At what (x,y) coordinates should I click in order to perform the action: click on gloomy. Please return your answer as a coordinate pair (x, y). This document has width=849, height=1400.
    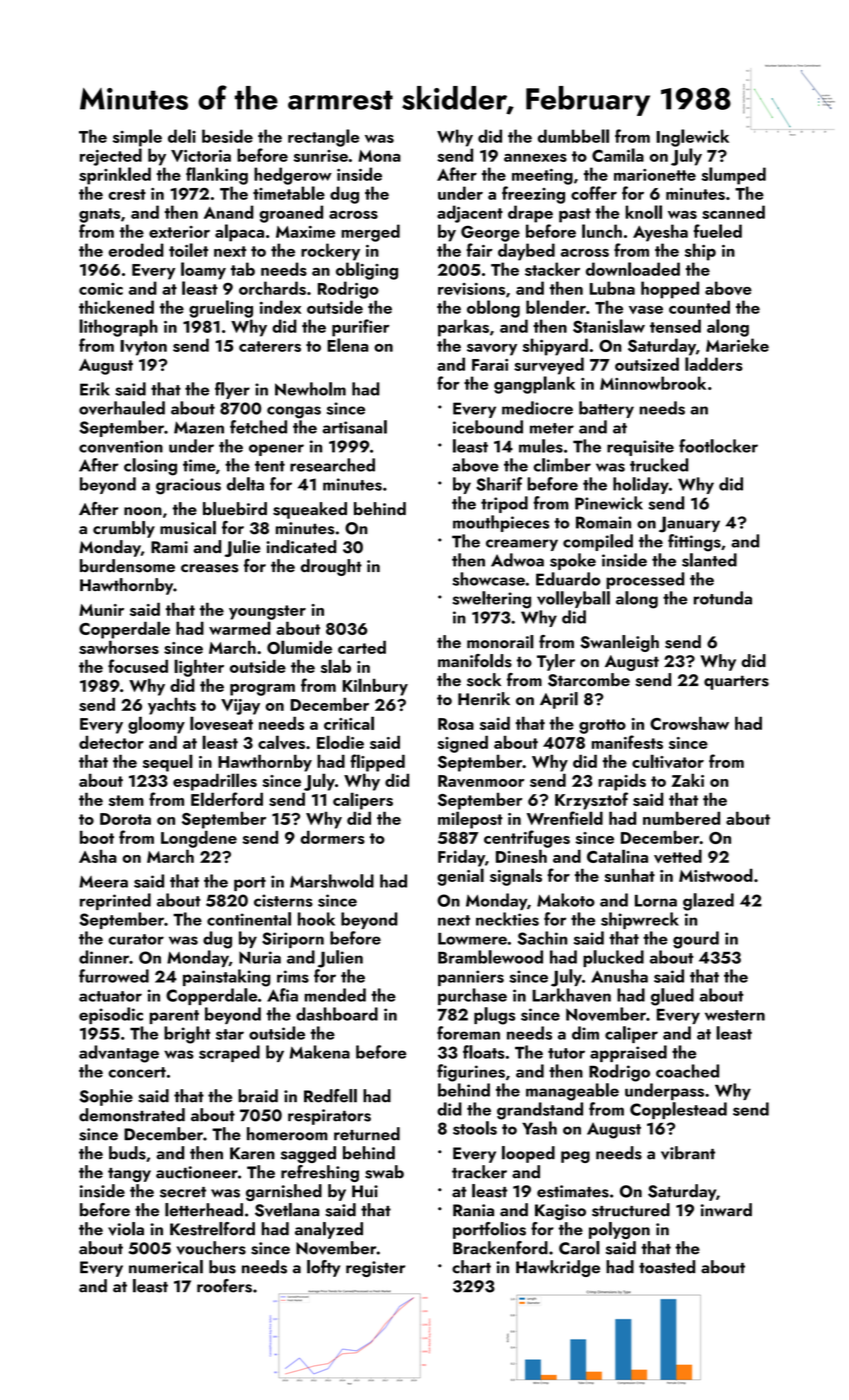
    Looking at the image, I should click on (156, 725).
